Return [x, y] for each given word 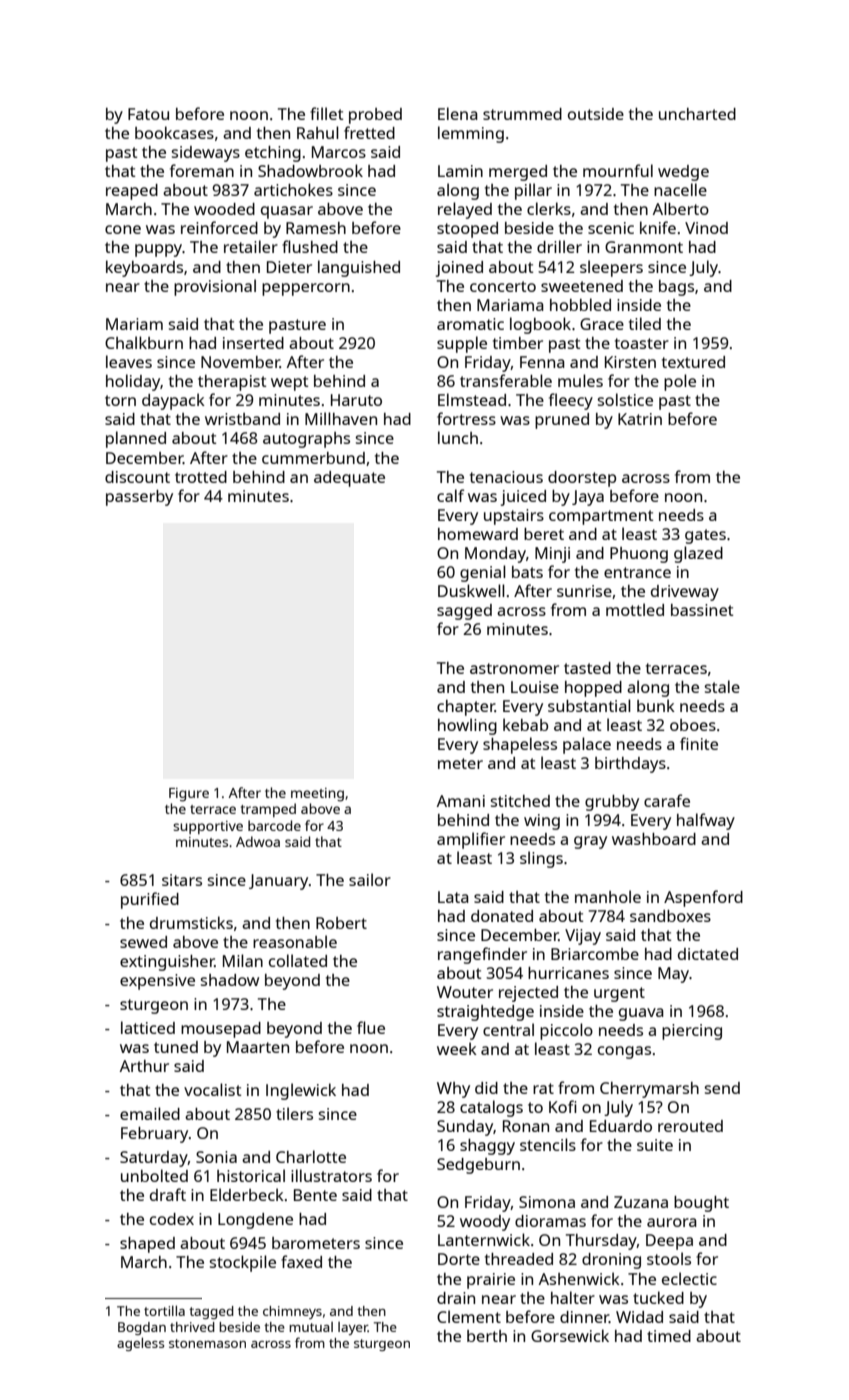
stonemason [207, 1343]
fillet [326, 113]
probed [375, 116]
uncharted [697, 114]
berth [487, 1336]
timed [669, 1336]
